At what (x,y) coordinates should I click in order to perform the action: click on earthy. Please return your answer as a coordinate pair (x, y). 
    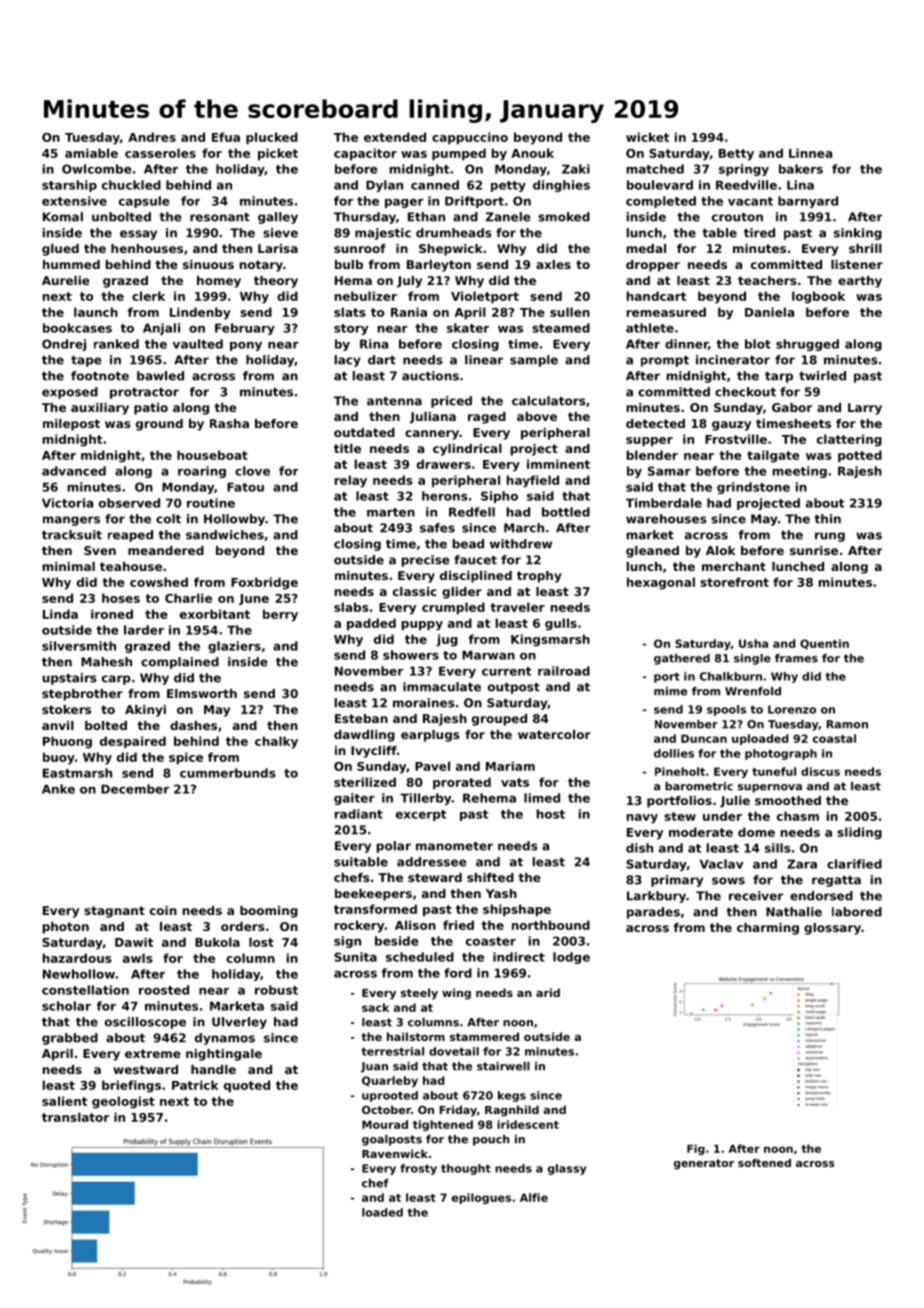
    Looking at the image, I should click on (860, 282).
